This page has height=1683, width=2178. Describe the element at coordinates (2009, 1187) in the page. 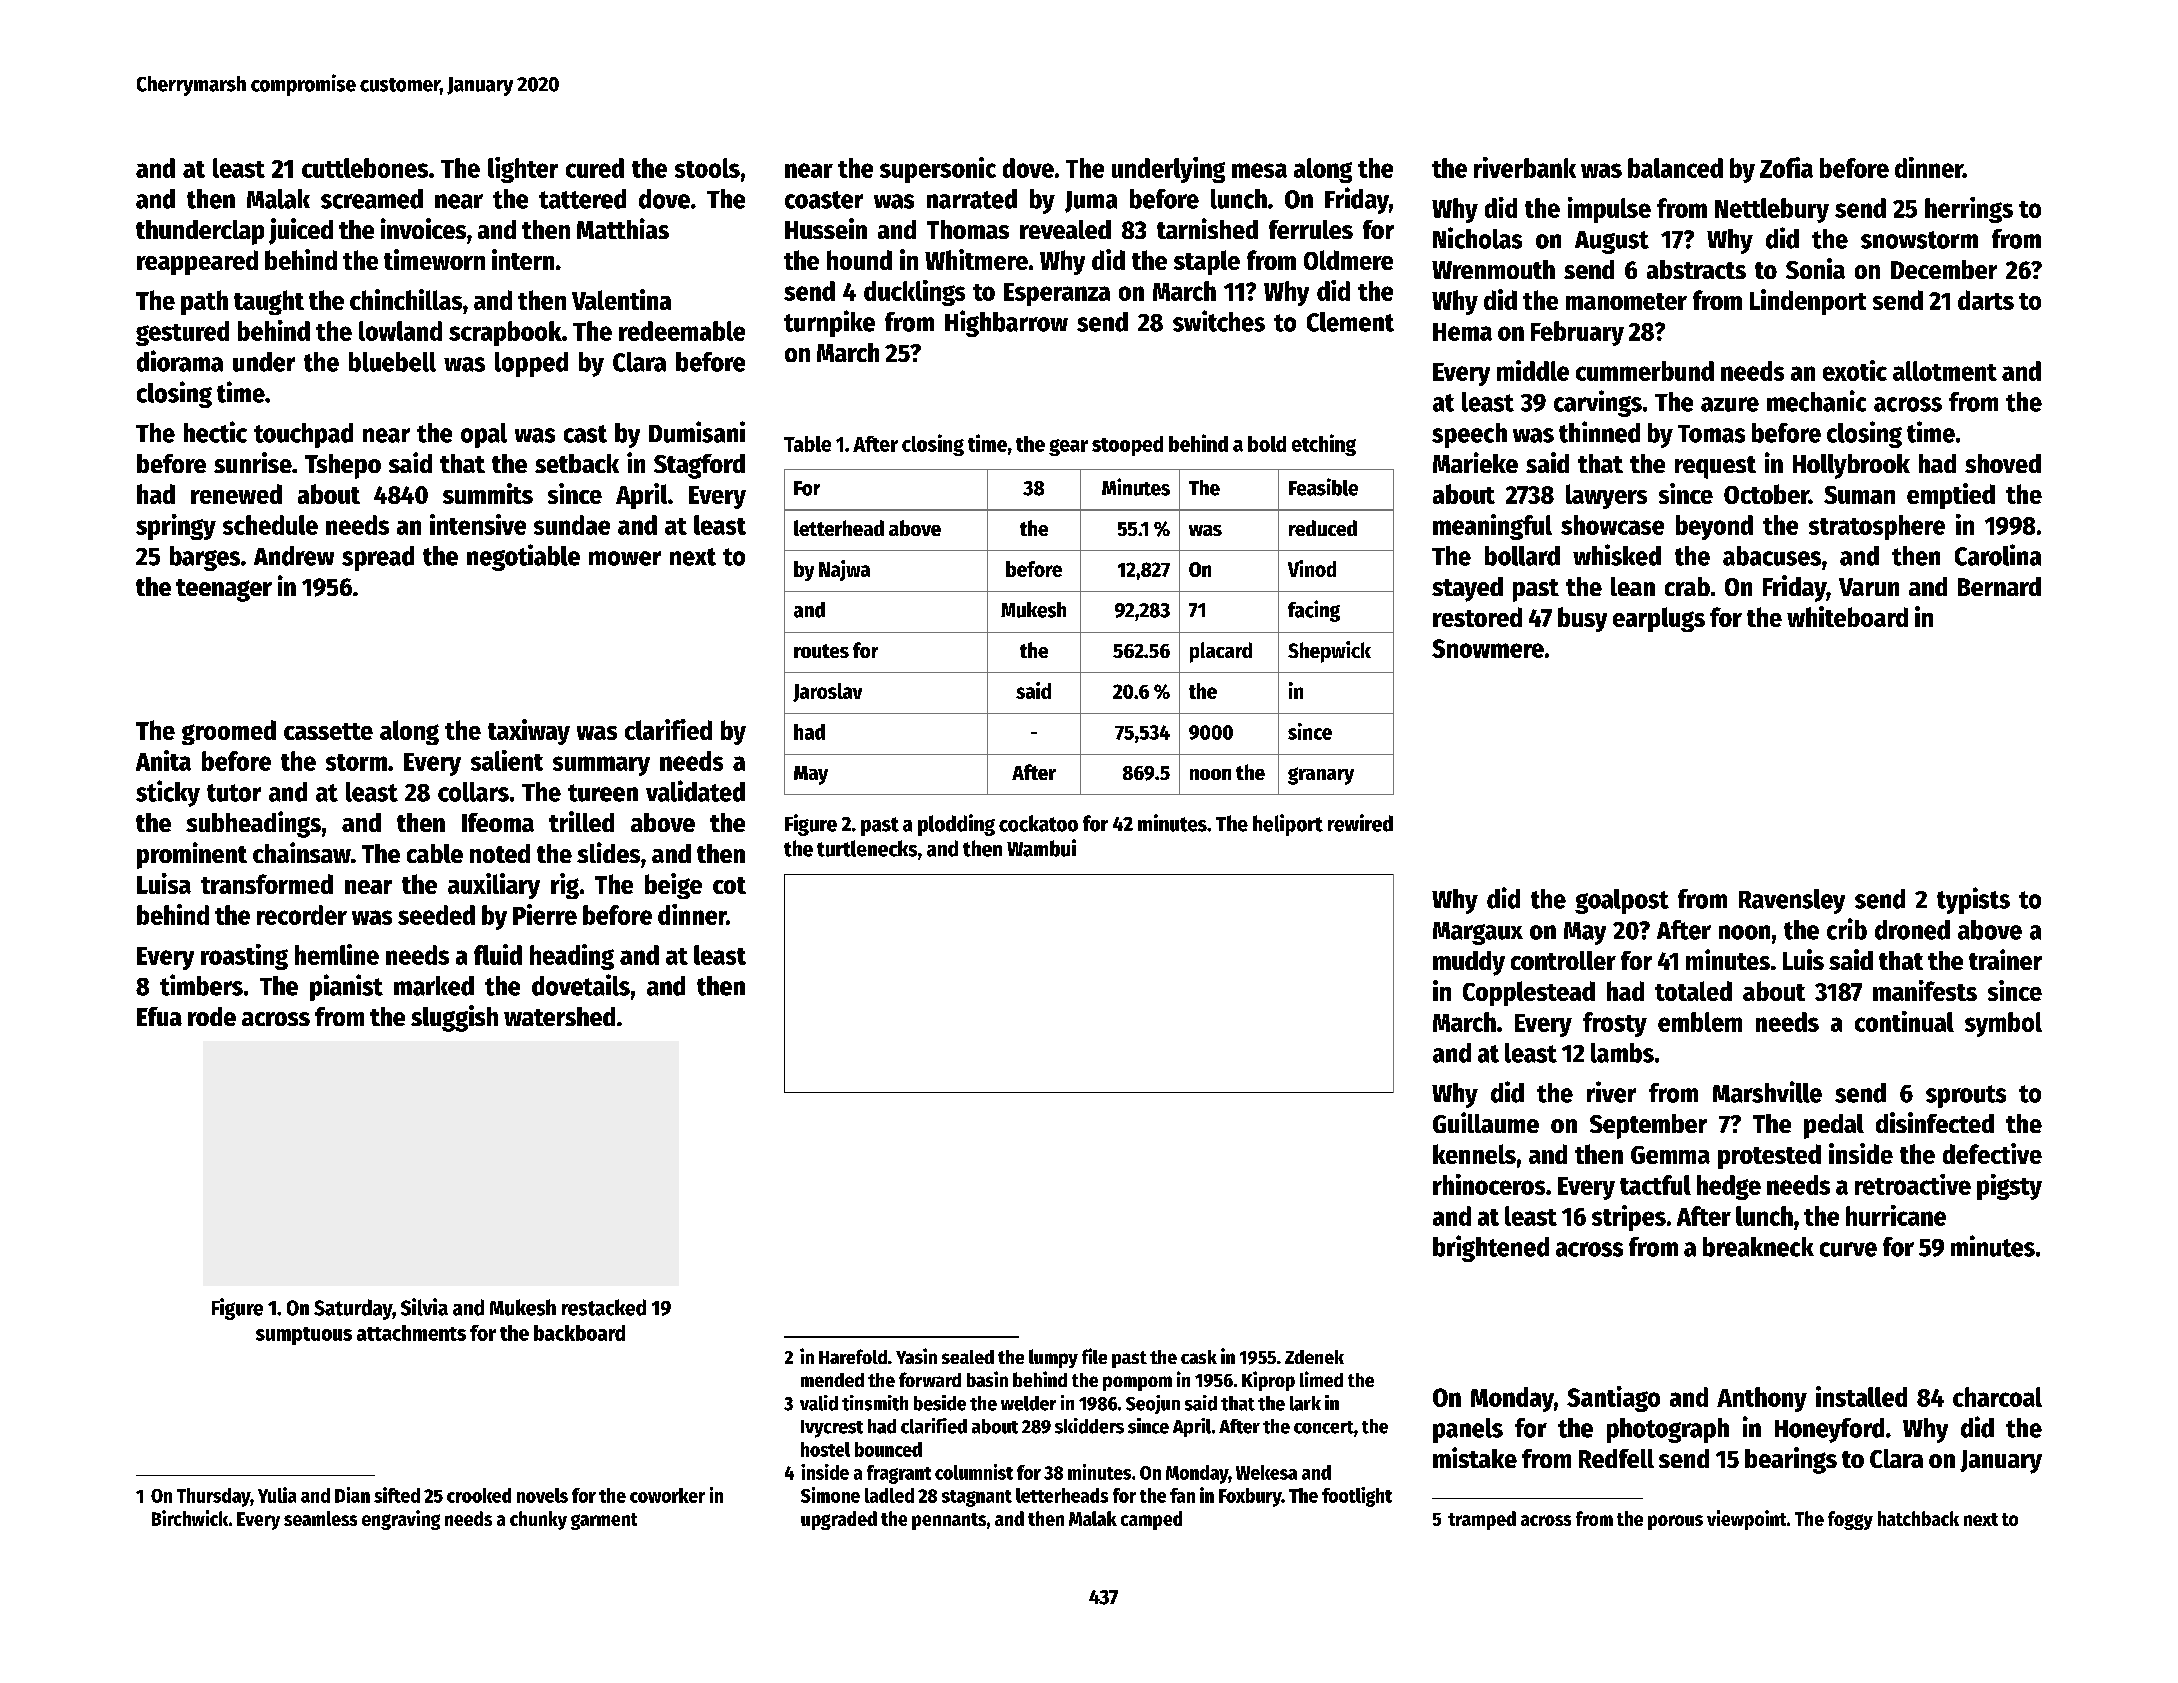

I see `pigsty` at that location.
